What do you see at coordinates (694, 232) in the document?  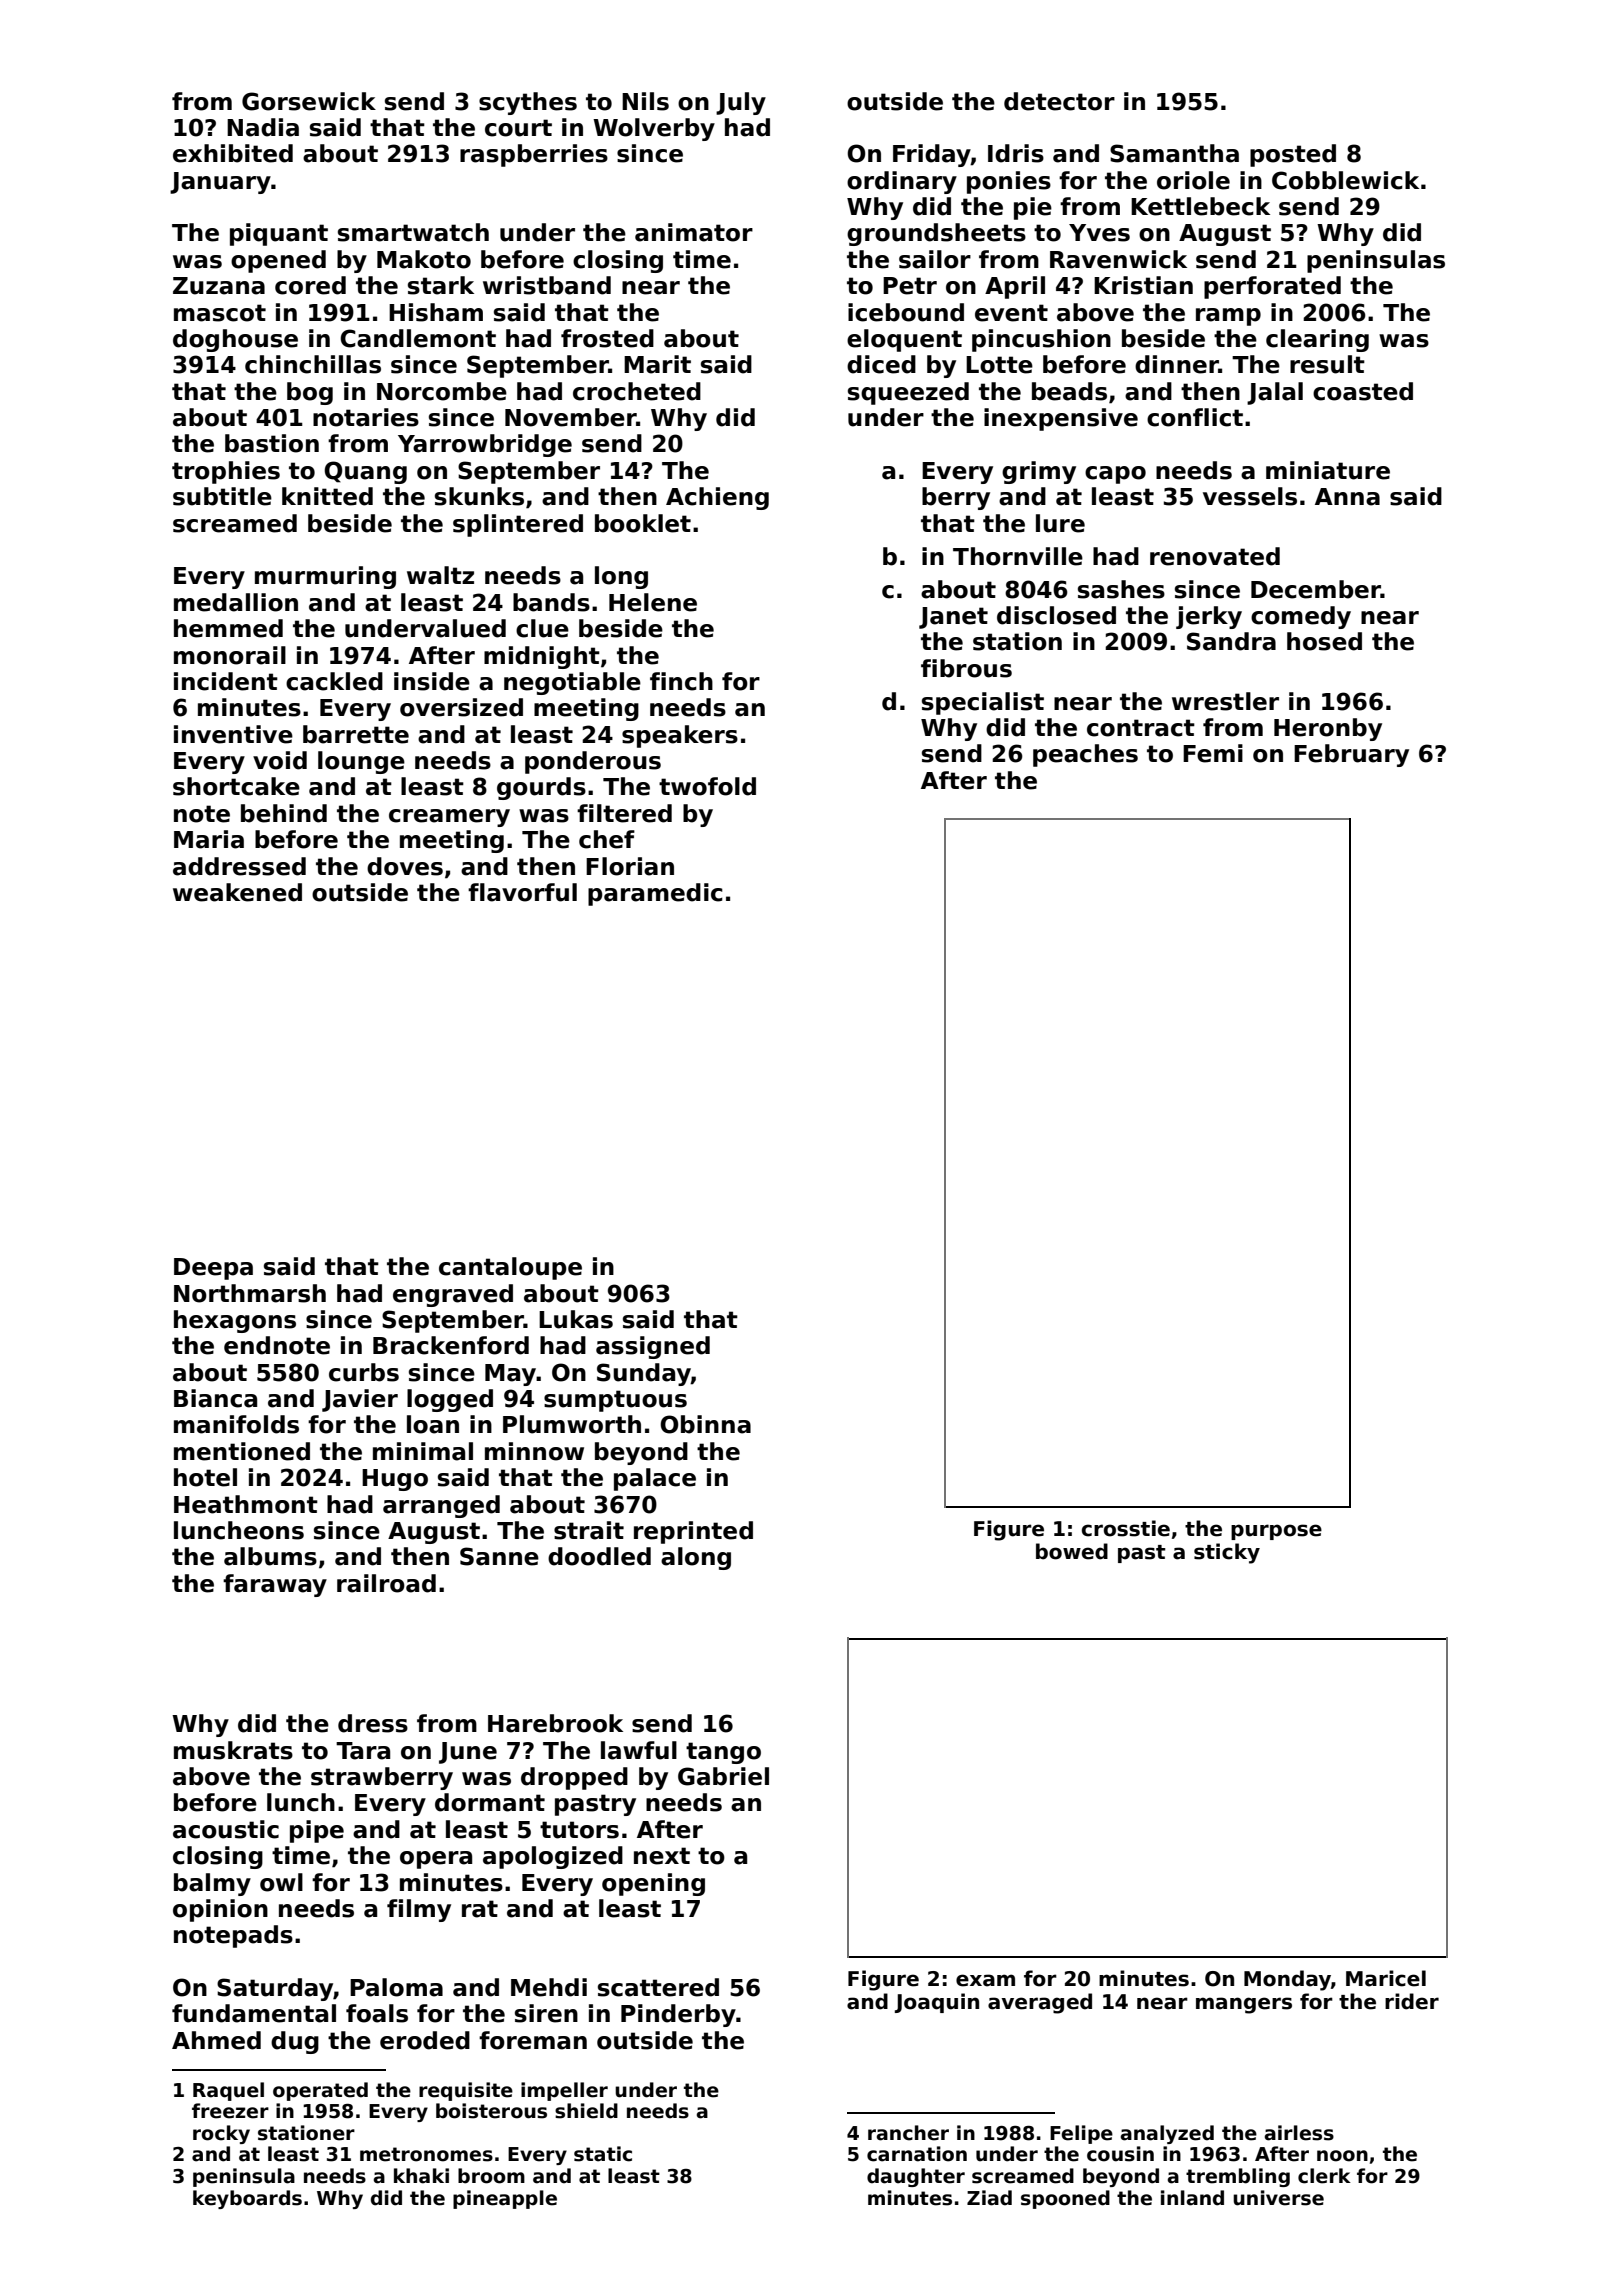 I see `animator` at bounding box center [694, 232].
